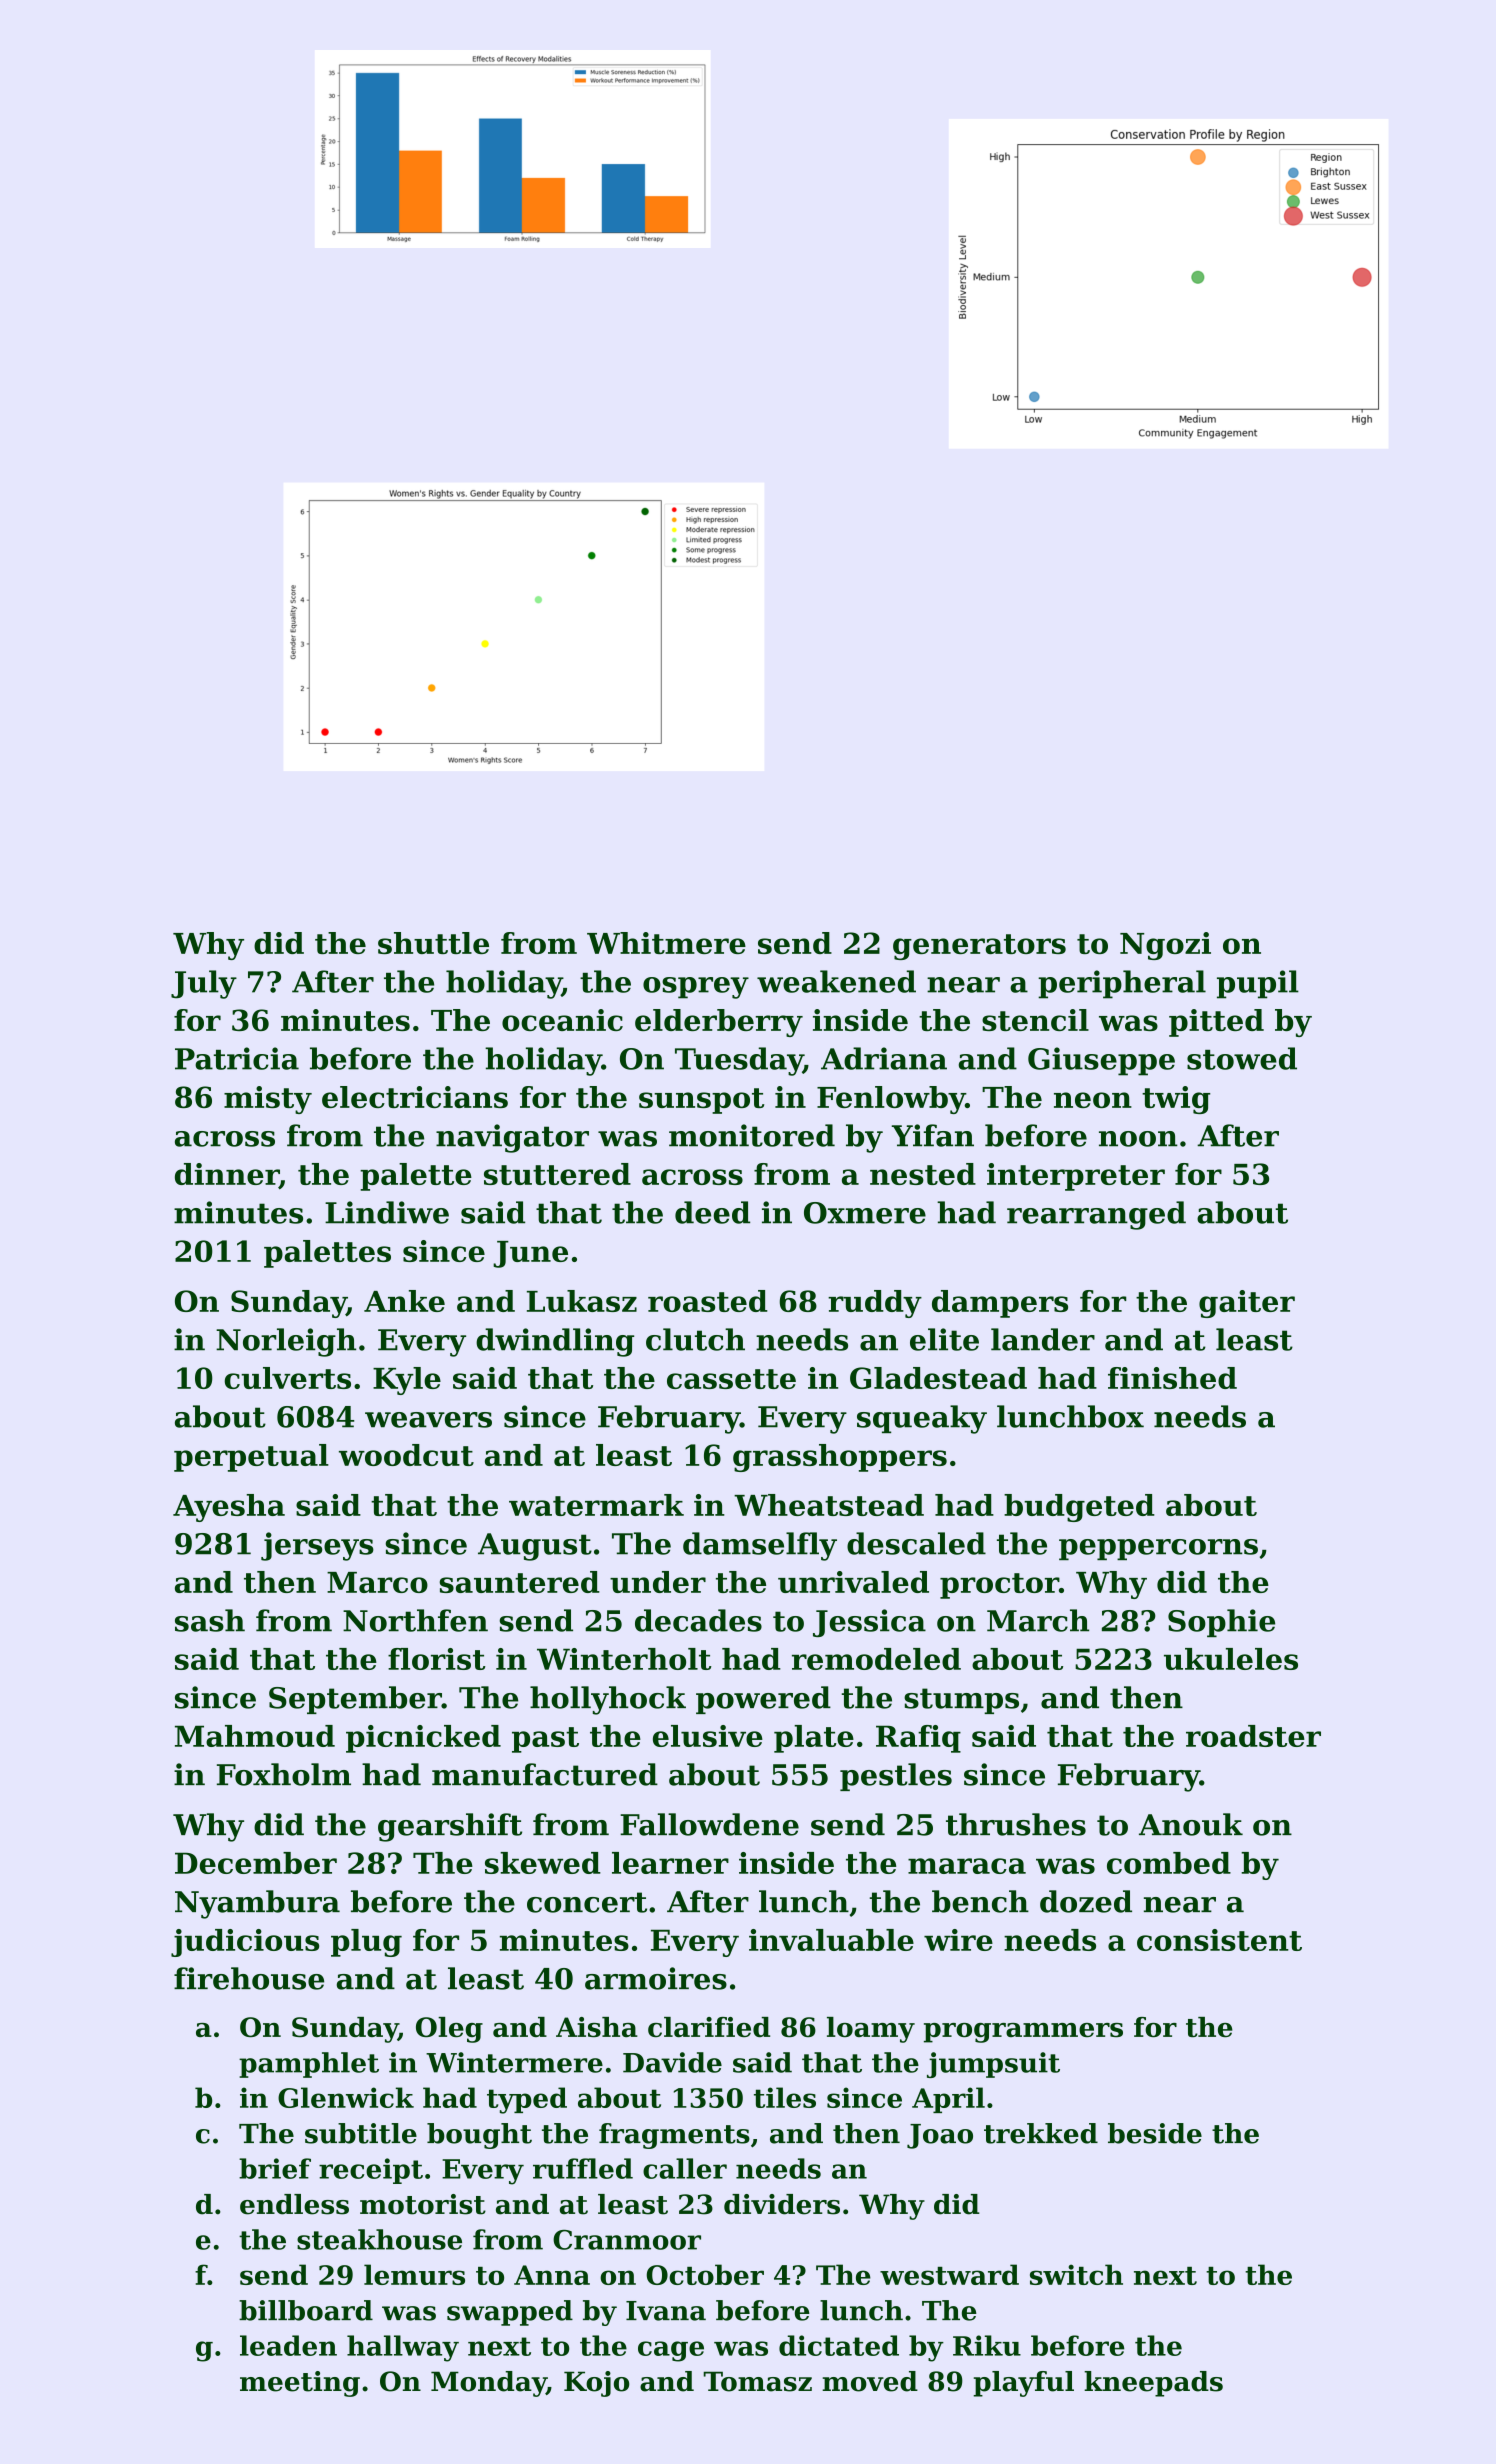 The height and width of the image is (2464, 1496). What do you see at coordinates (1258, 984) in the image?
I see `pupil` at bounding box center [1258, 984].
